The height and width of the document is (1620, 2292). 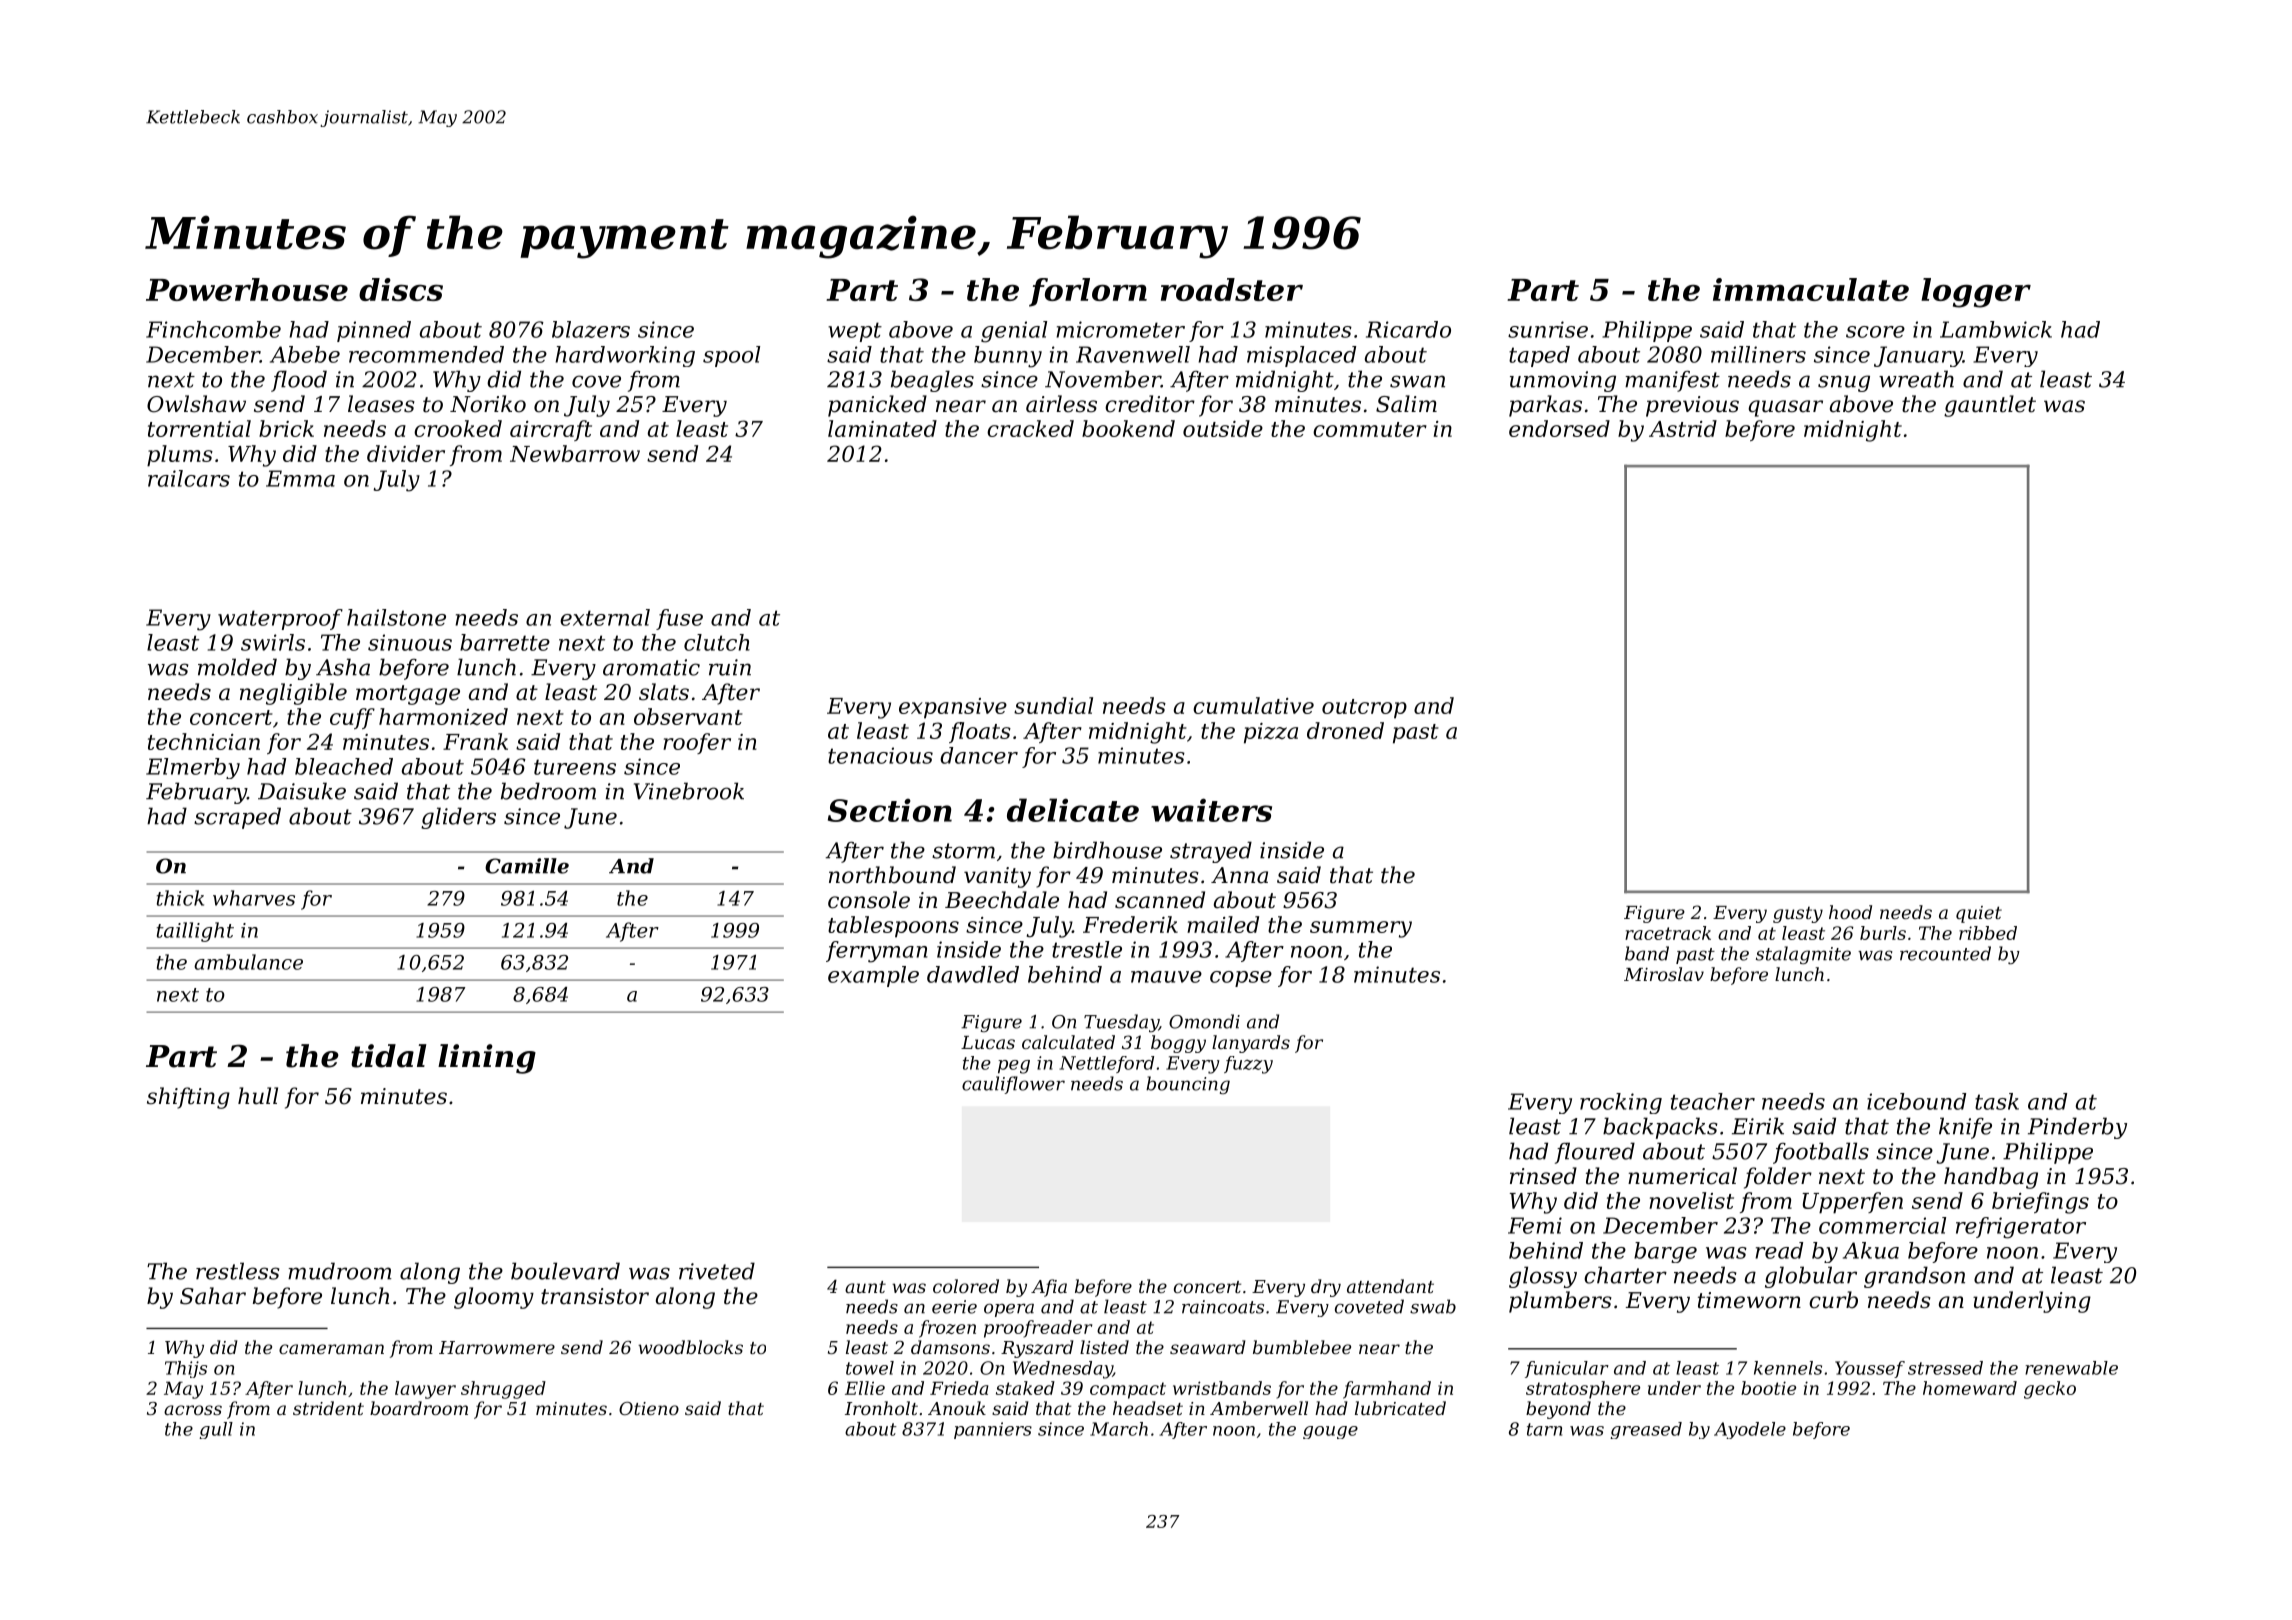 I want to click on Astrid, so click(x=1683, y=428).
